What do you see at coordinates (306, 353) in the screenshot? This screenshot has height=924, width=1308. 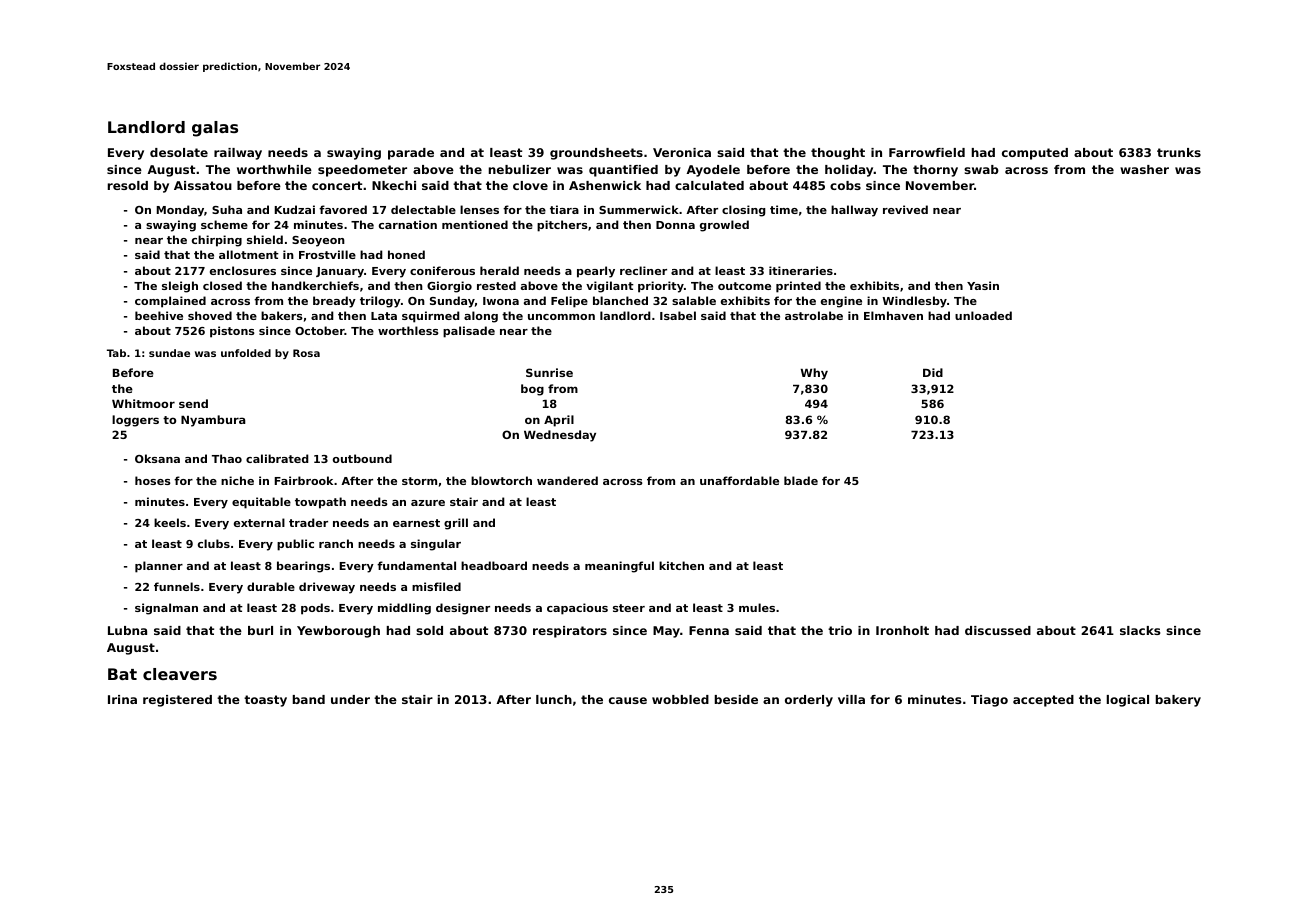 I see `Rosa` at bounding box center [306, 353].
